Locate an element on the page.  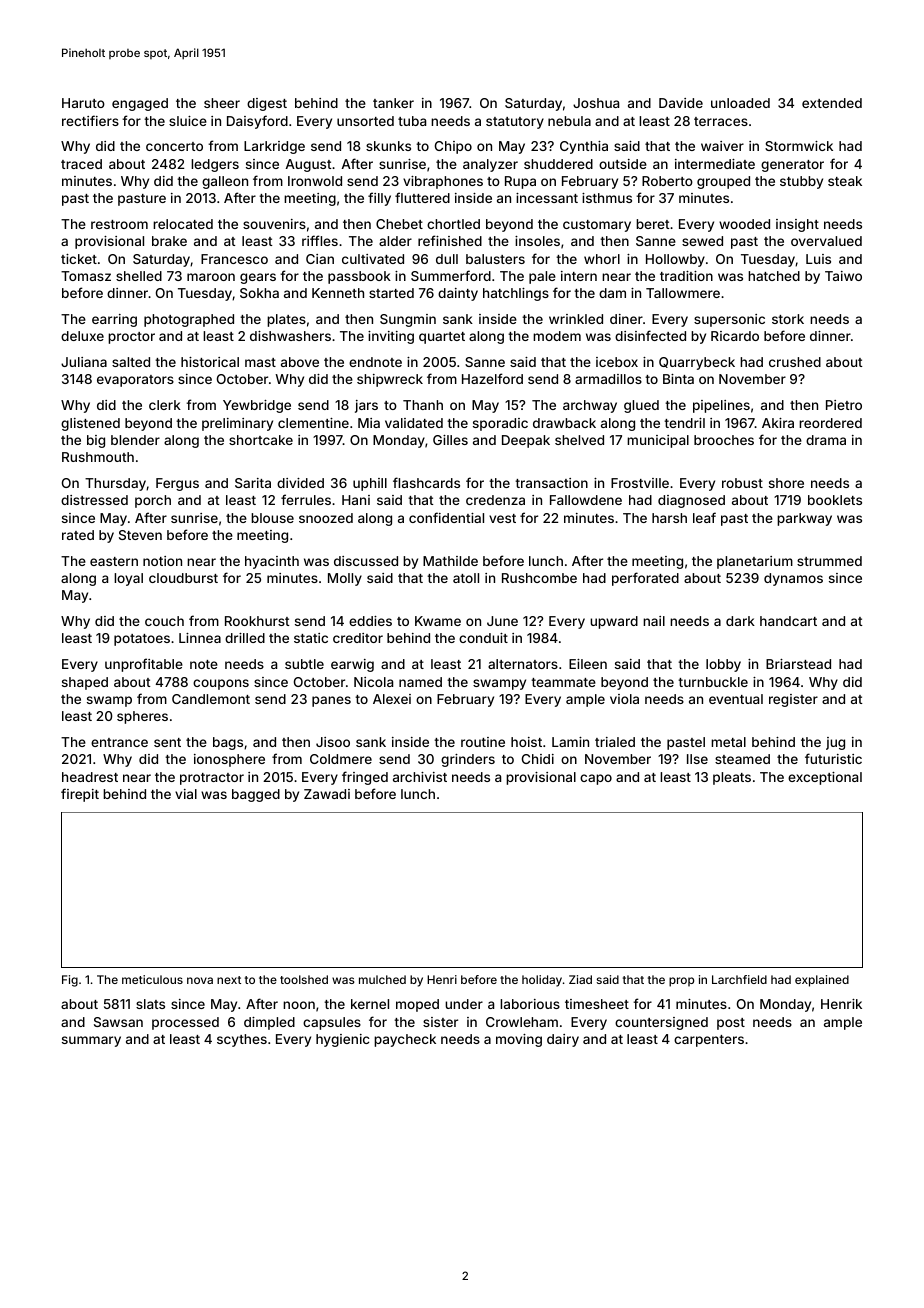
Fig is located at coordinates (70, 981).
